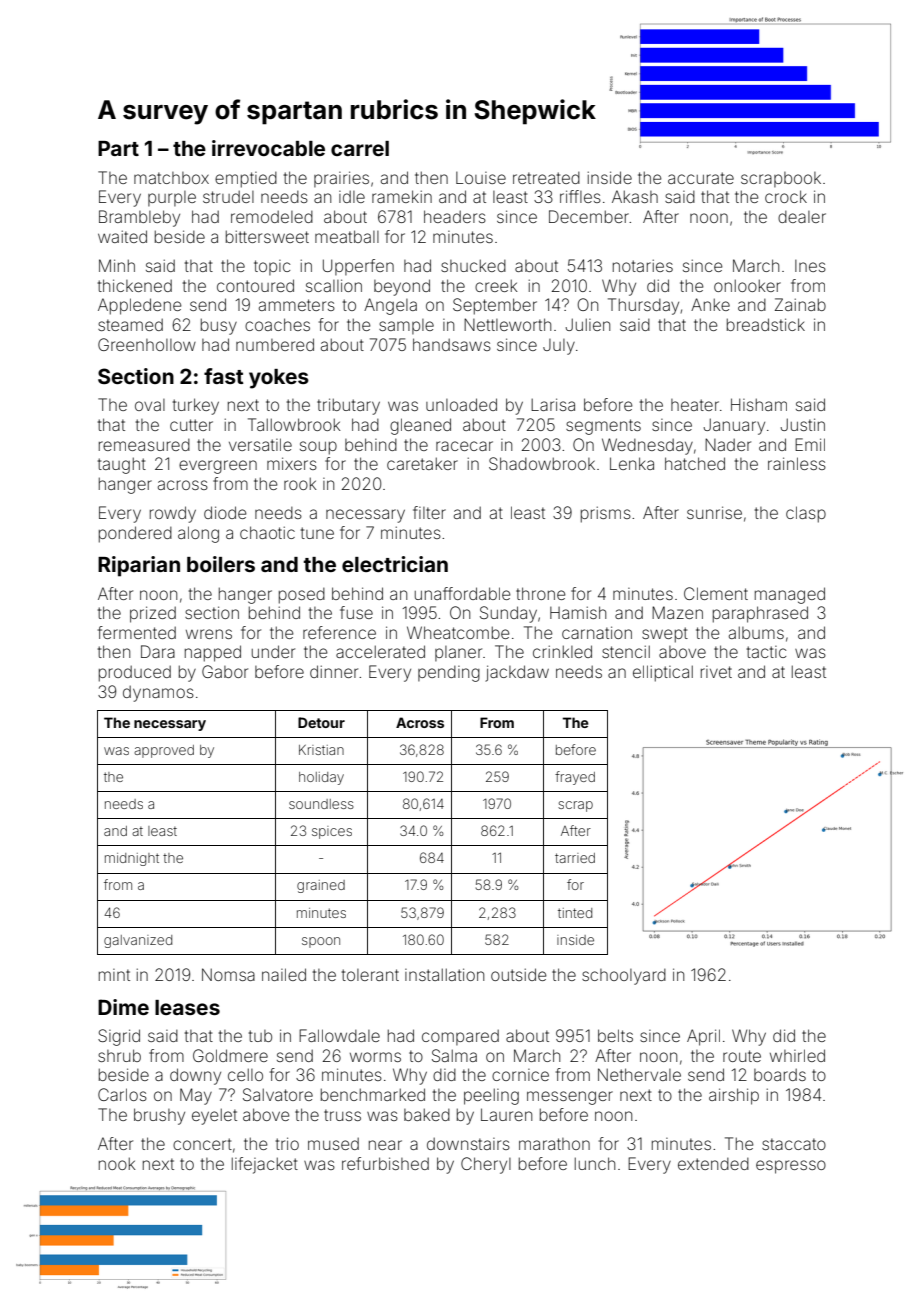 Image resolution: width=924 pixels, height=1308 pixels. I want to click on yokes, so click(279, 379).
